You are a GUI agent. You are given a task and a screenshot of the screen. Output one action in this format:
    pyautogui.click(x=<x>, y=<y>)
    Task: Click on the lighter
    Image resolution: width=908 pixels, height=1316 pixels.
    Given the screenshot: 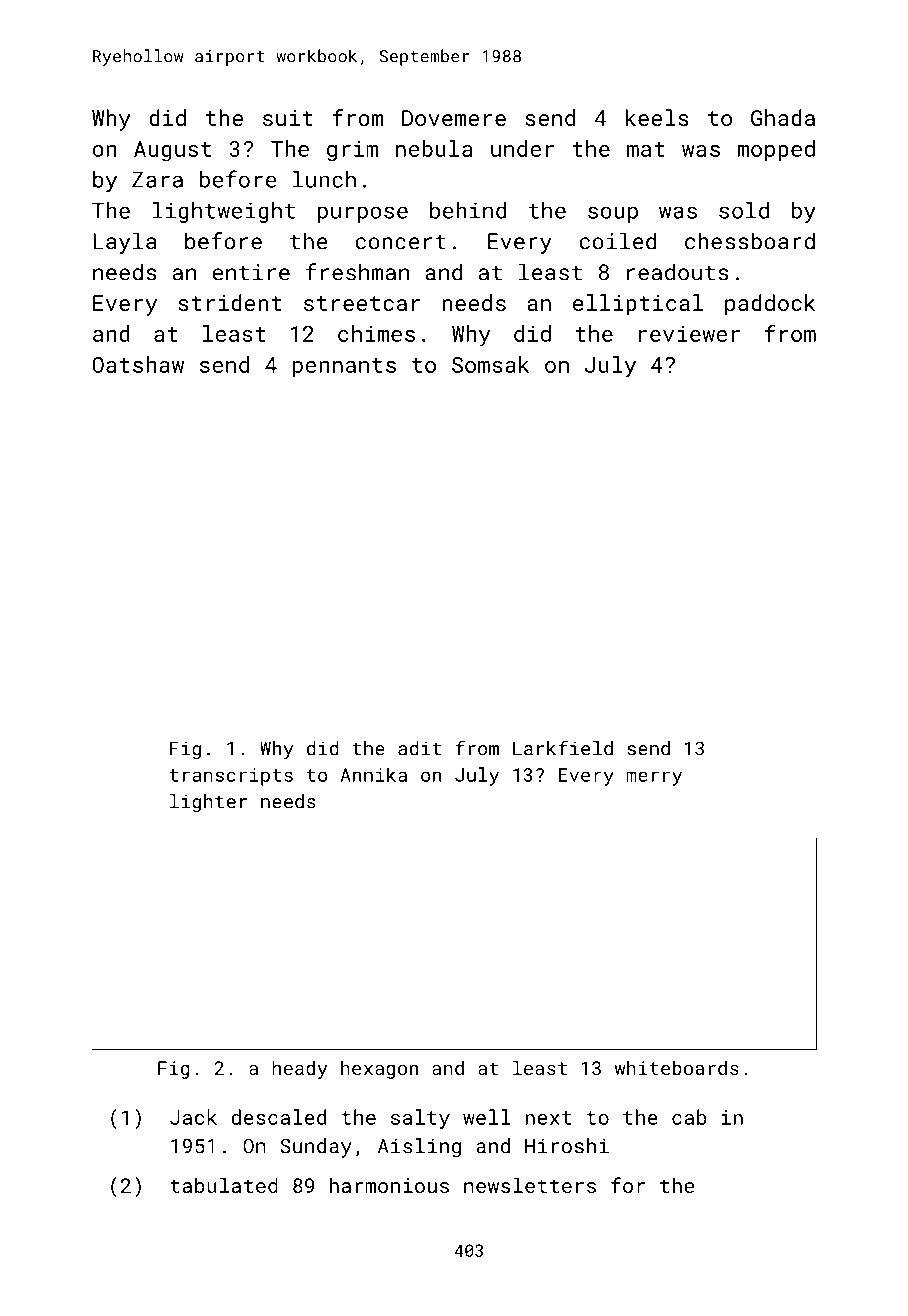 What is the action you would take?
    pyautogui.click(x=208, y=803)
